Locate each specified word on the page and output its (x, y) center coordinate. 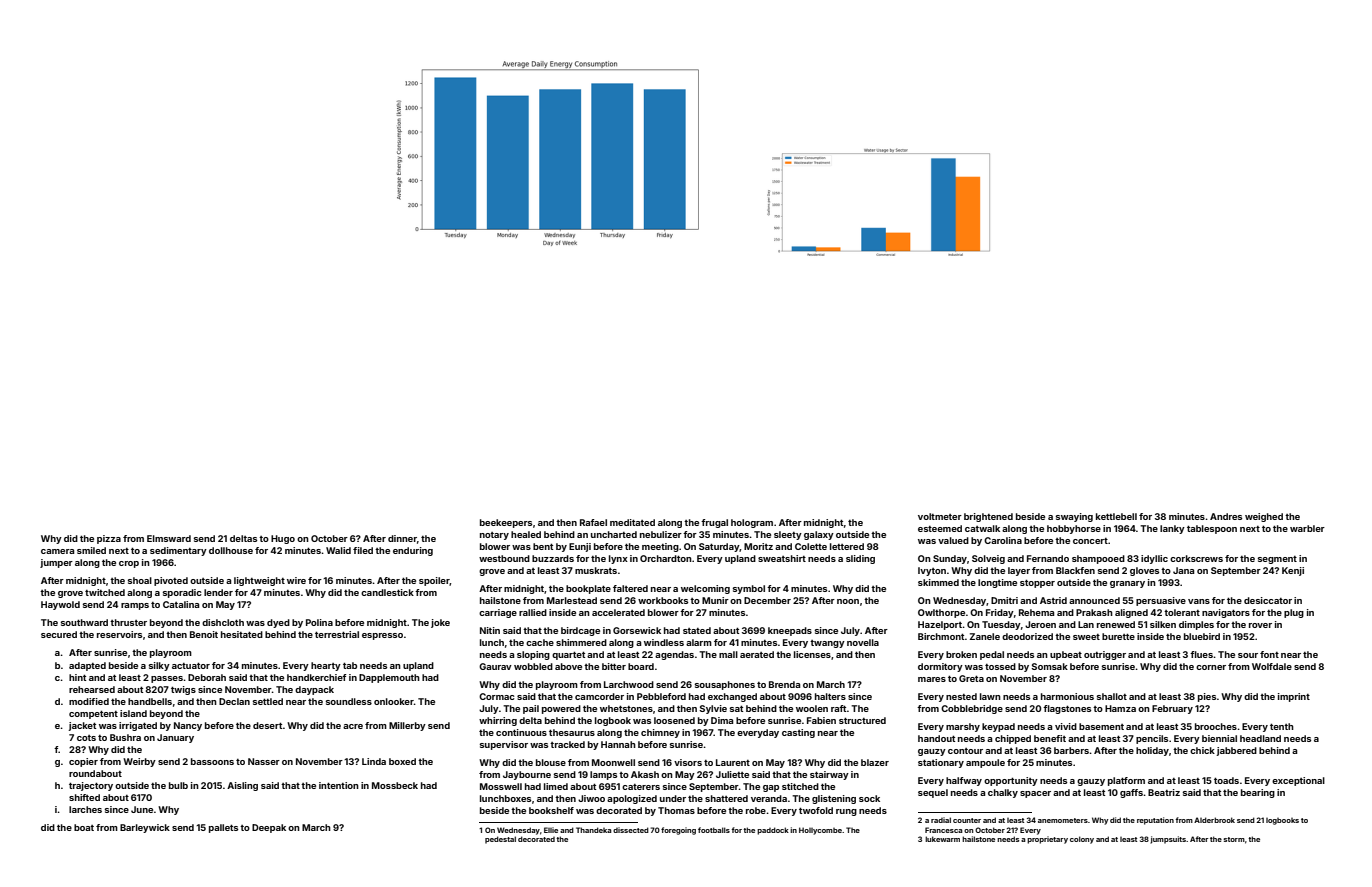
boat (84, 827)
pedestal (500, 840)
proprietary (1047, 840)
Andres (1226, 516)
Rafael (593, 522)
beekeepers (506, 523)
